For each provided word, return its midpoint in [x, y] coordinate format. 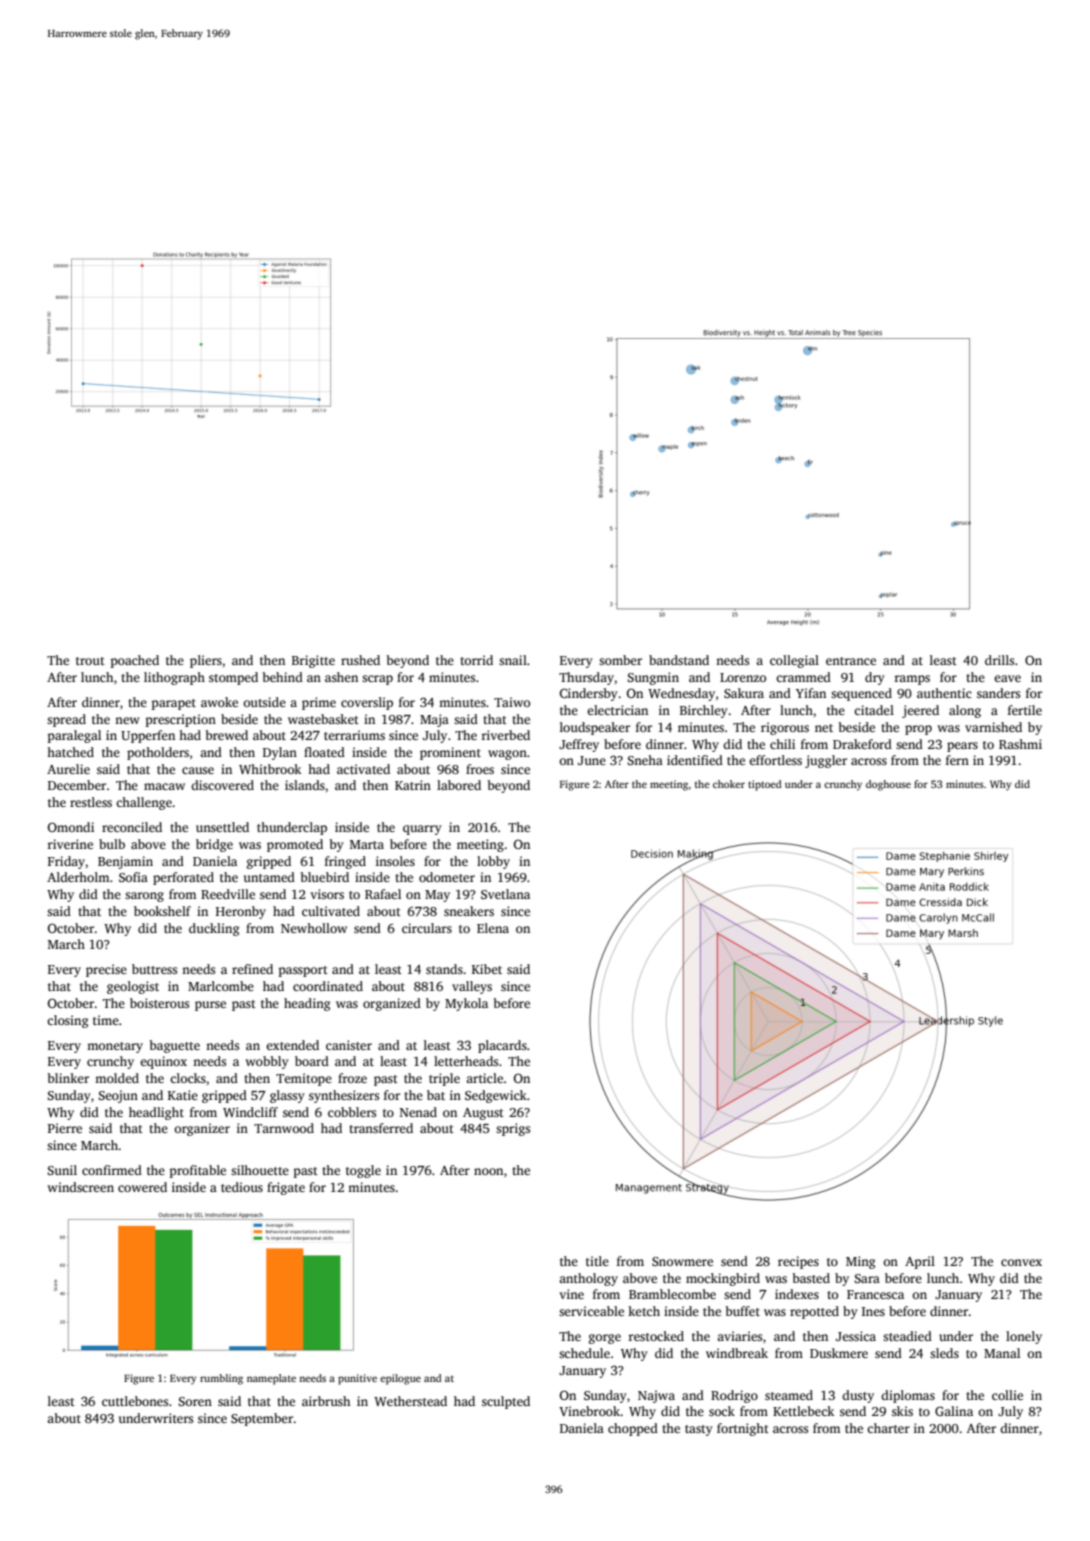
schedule [584, 1353]
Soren [195, 1401]
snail [513, 660]
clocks [188, 1078]
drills [999, 660]
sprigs [513, 1129]
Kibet [487, 969]
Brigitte [313, 661]
